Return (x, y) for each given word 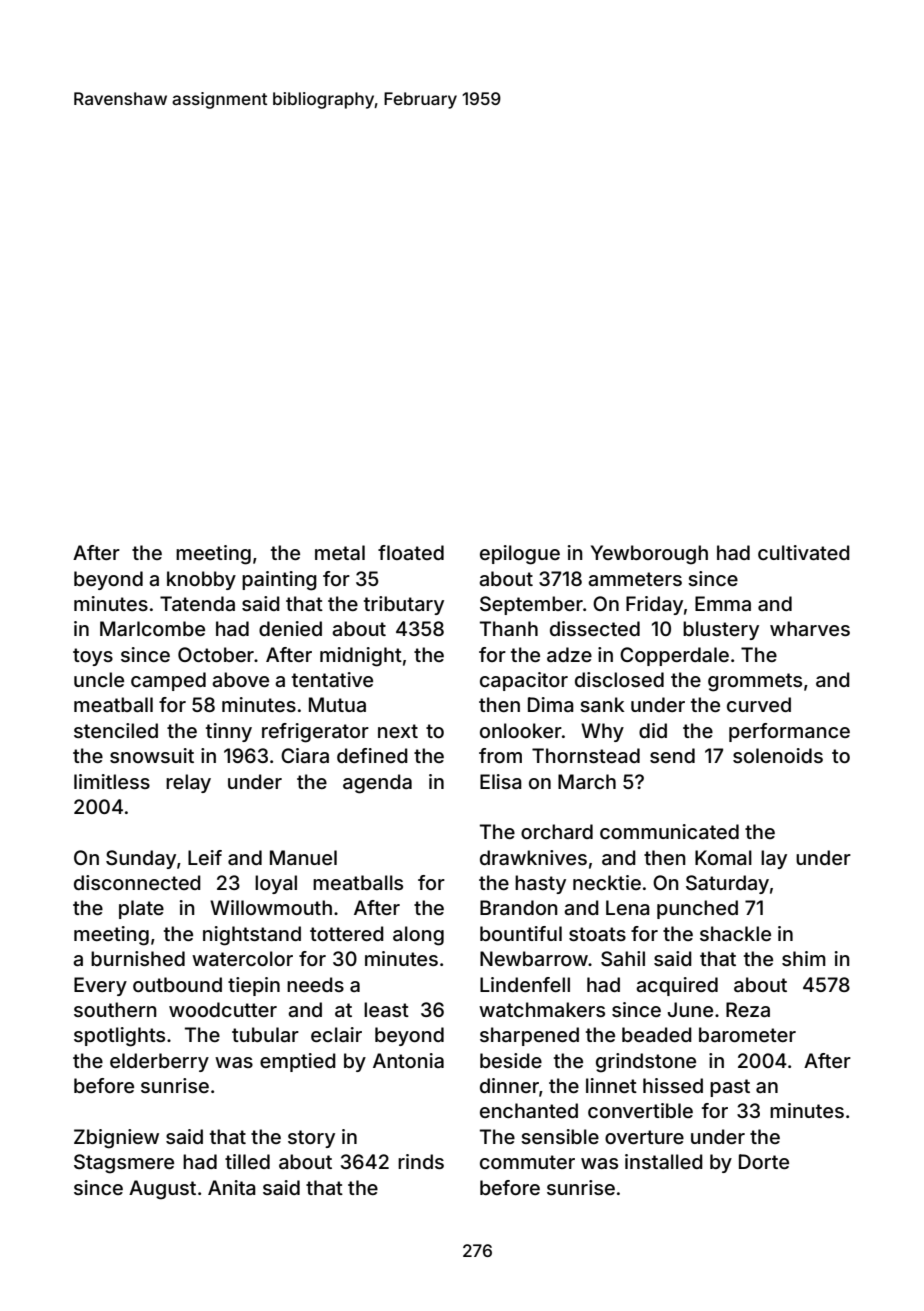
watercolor (242, 958)
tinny (229, 732)
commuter (527, 1162)
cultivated (804, 552)
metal (340, 552)
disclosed (619, 679)
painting (279, 581)
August (162, 1190)
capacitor (524, 681)
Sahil (623, 958)
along (418, 936)
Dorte (764, 1161)
